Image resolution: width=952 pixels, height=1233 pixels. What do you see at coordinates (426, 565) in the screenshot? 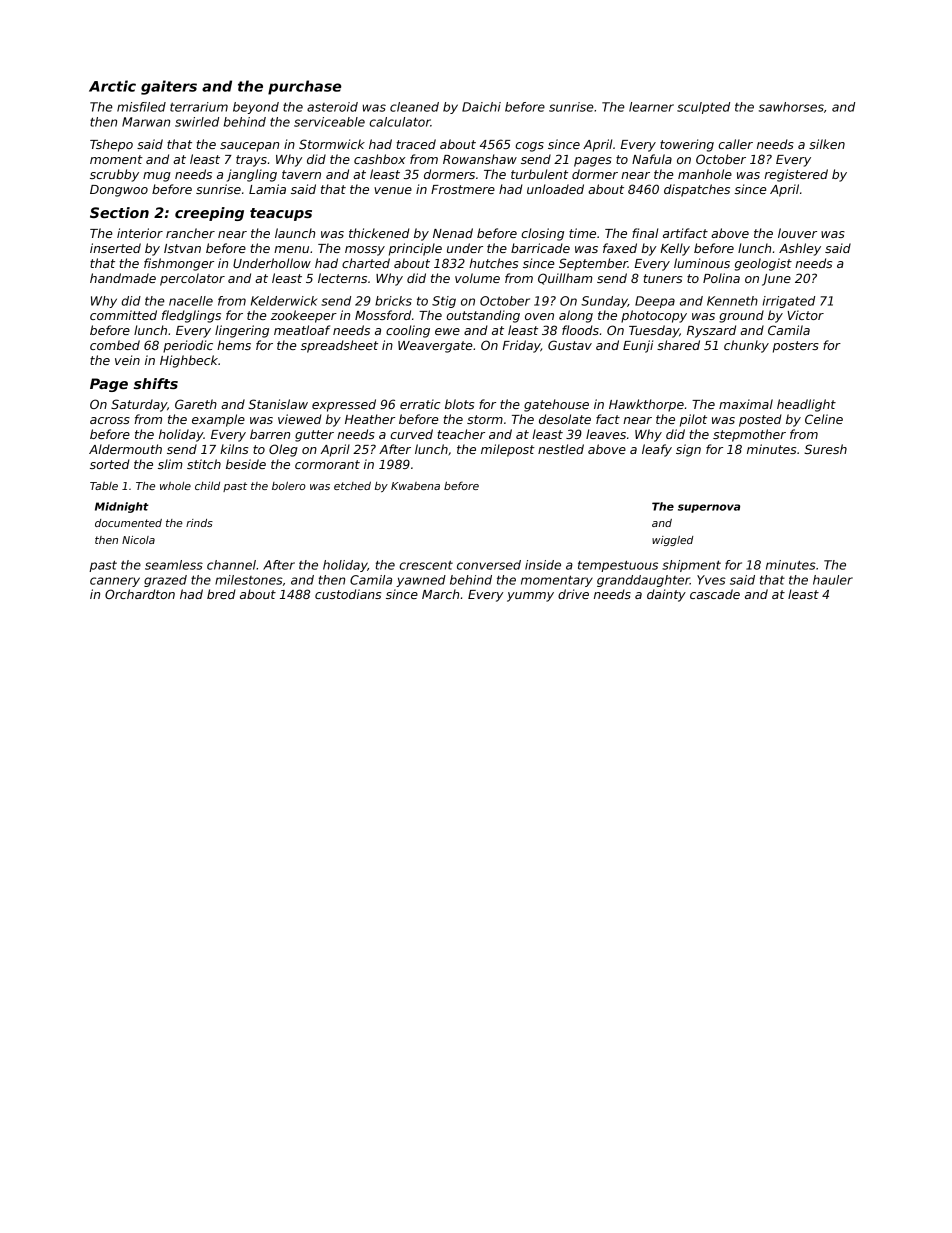
I see `crescent` at bounding box center [426, 565].
